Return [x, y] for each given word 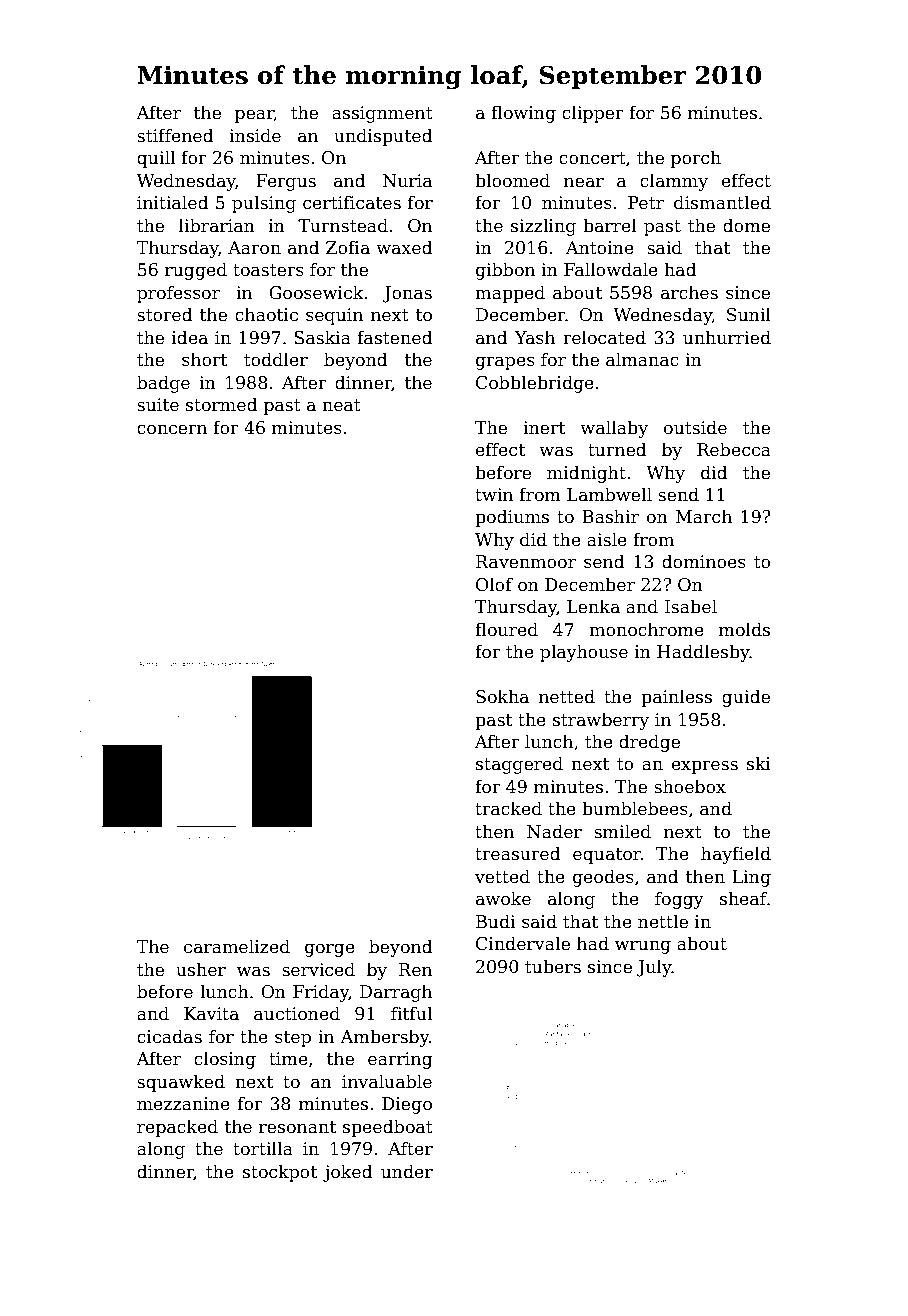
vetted [502, 876]
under [407, 1171]
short [204, 359]
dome [746, 225]
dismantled [722, 202]
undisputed [383, 137]
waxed [404, 247]
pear [254, 116]
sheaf [743, 898]
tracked [508, 808]
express [705, 767]
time [288, 1059]
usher [201, 969]
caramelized [237, 946]
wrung [643, 947]
